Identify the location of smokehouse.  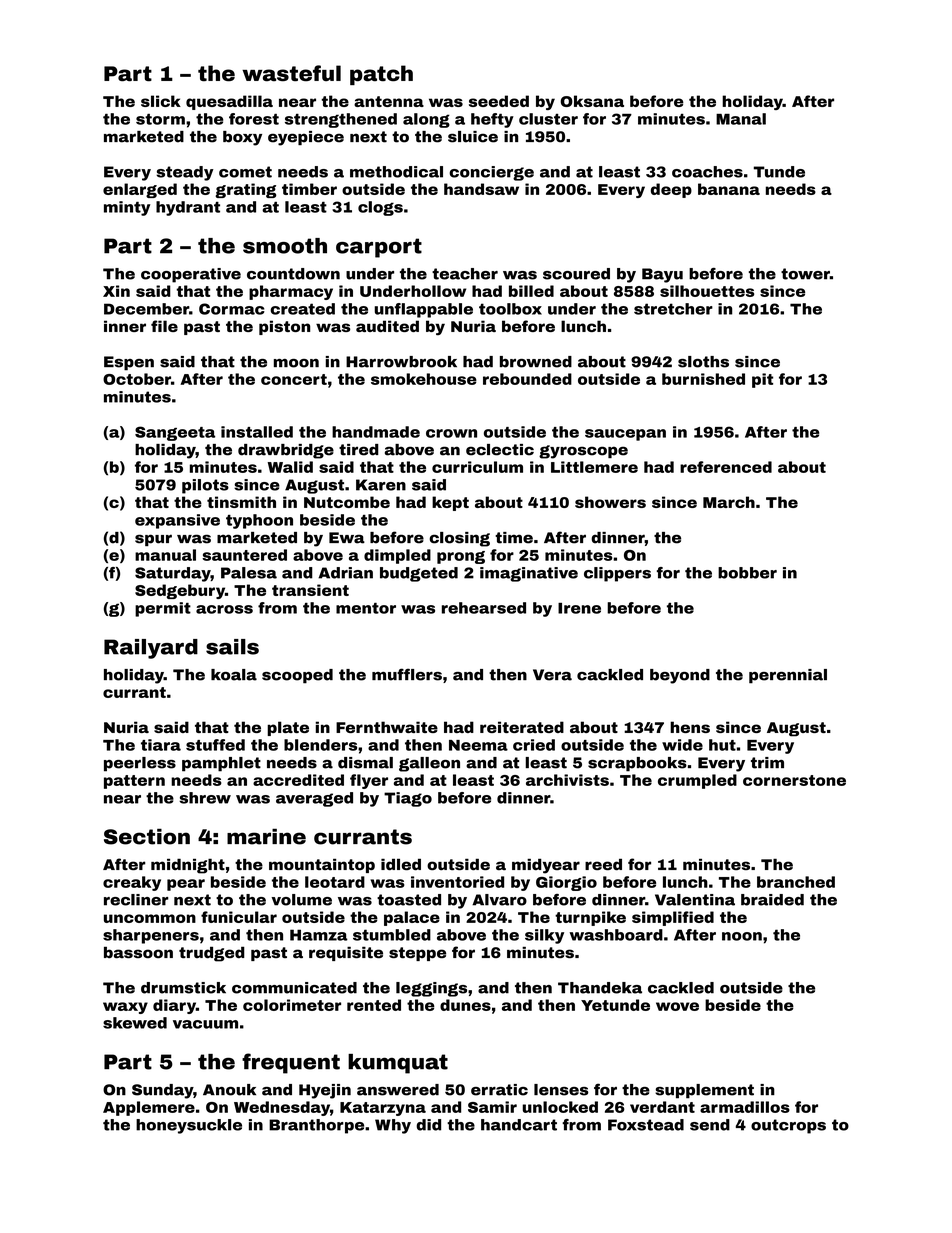
(424, 379).
